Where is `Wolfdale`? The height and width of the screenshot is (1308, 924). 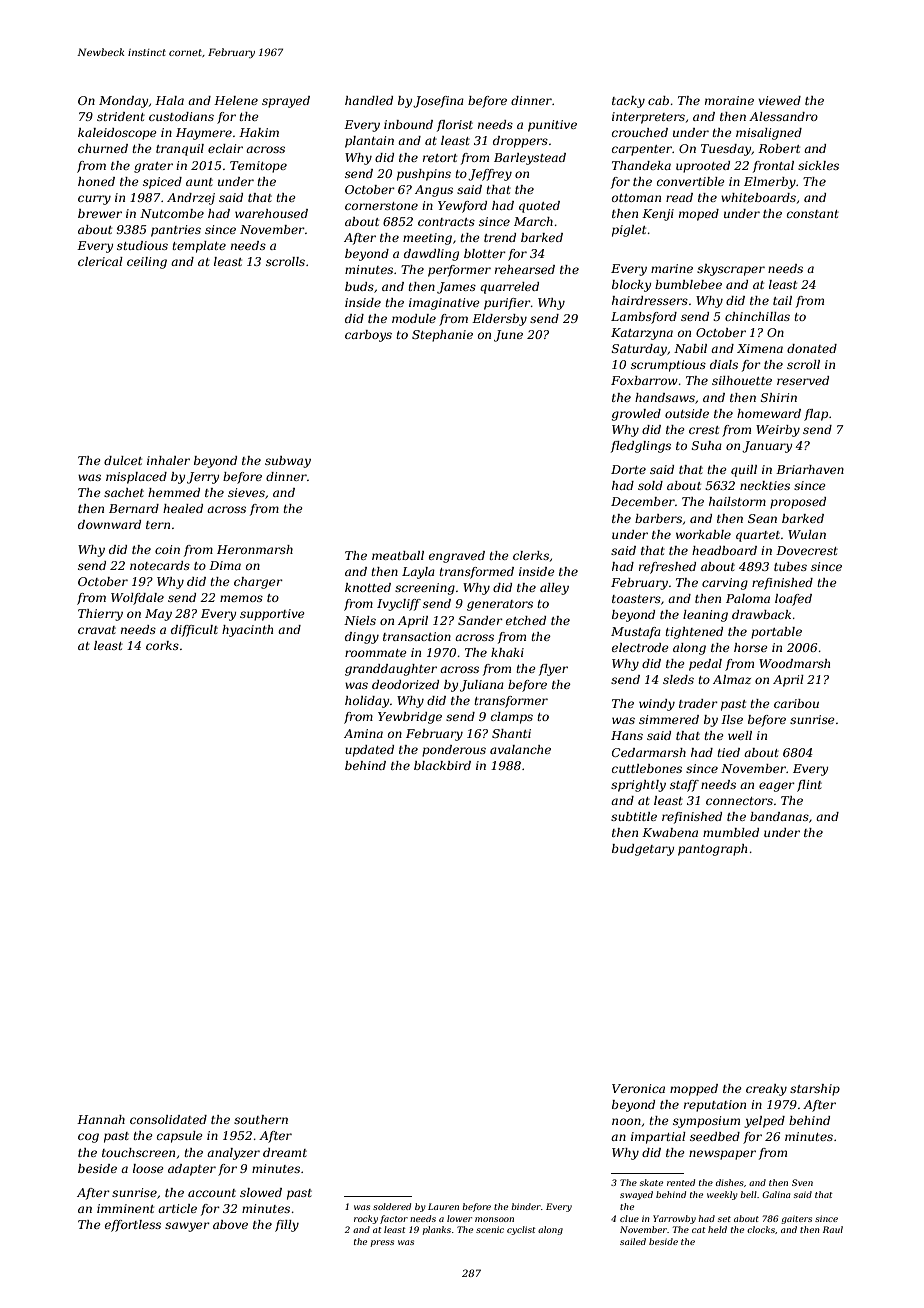
Wolfdale is located at coordinates (137, 599).
